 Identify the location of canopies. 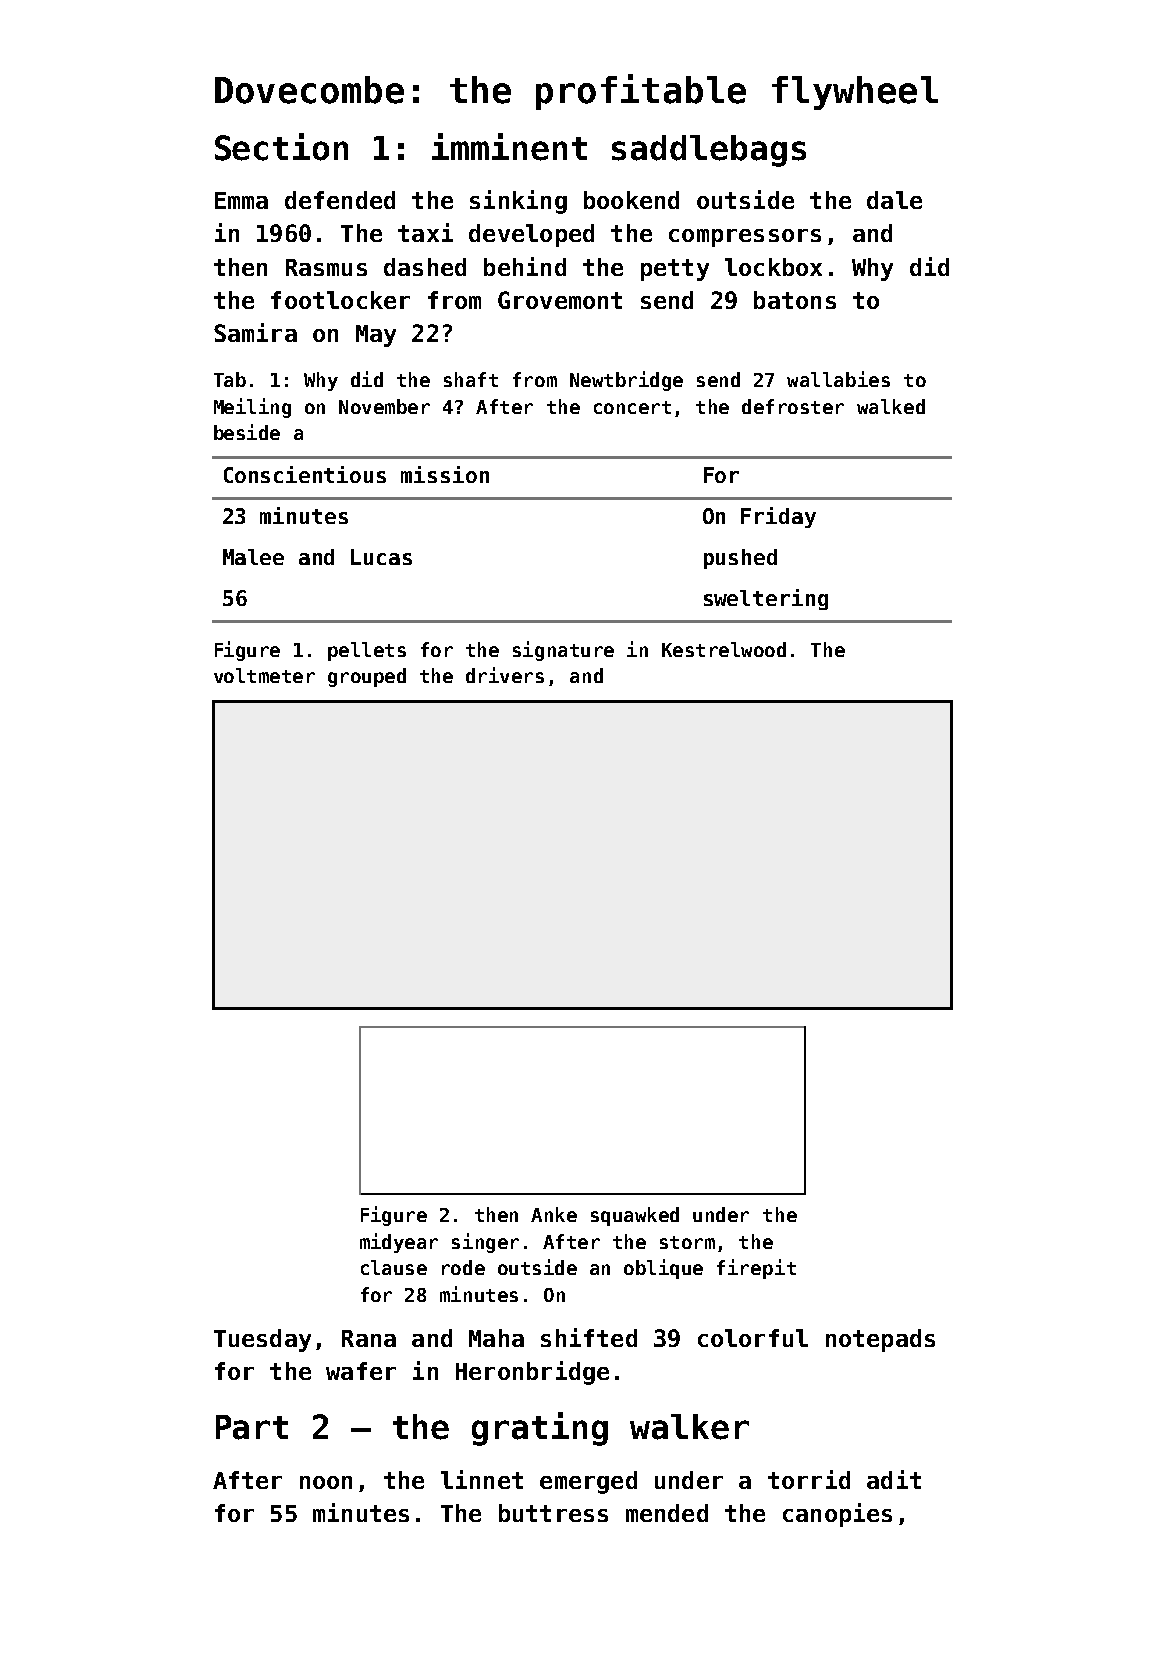
(837, 1515).
